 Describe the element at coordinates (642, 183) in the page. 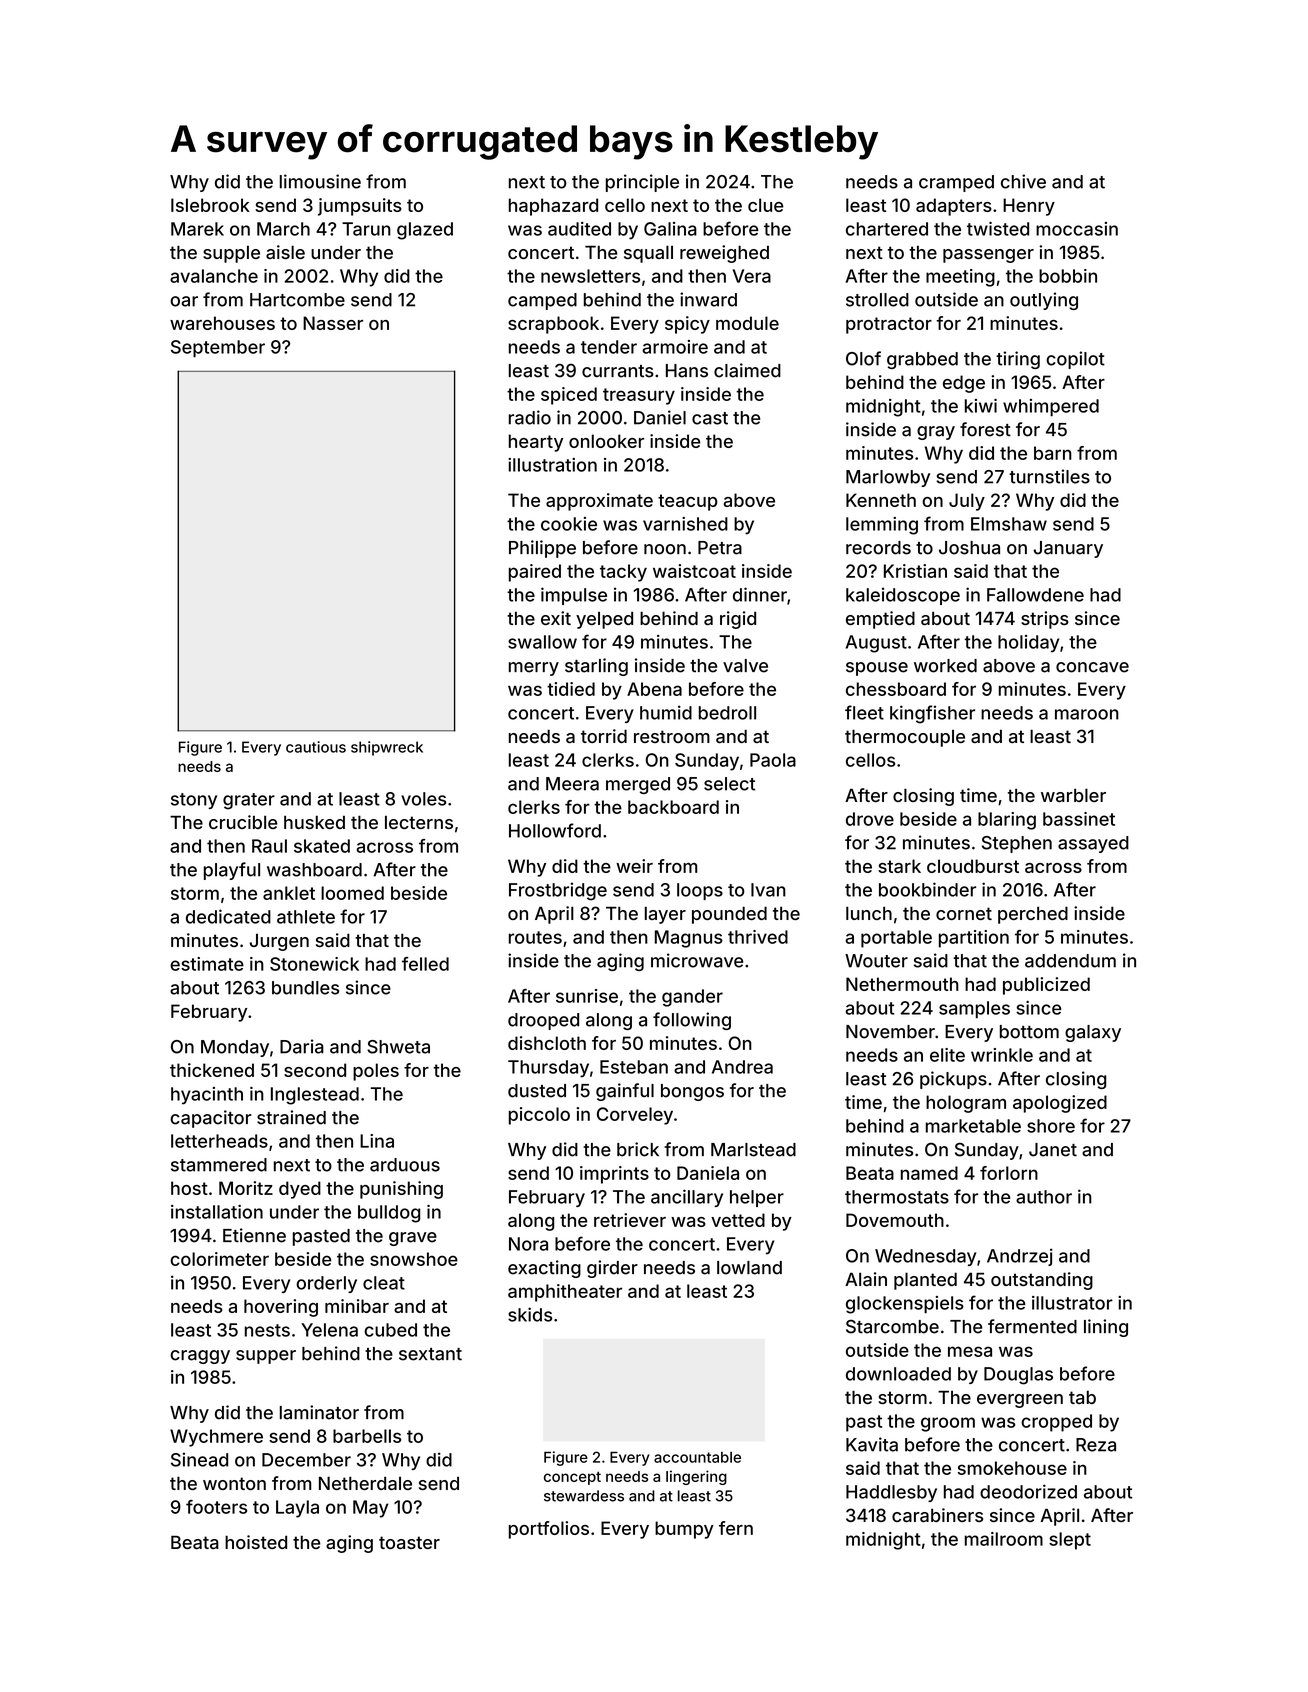

I see `principle` at that location.
